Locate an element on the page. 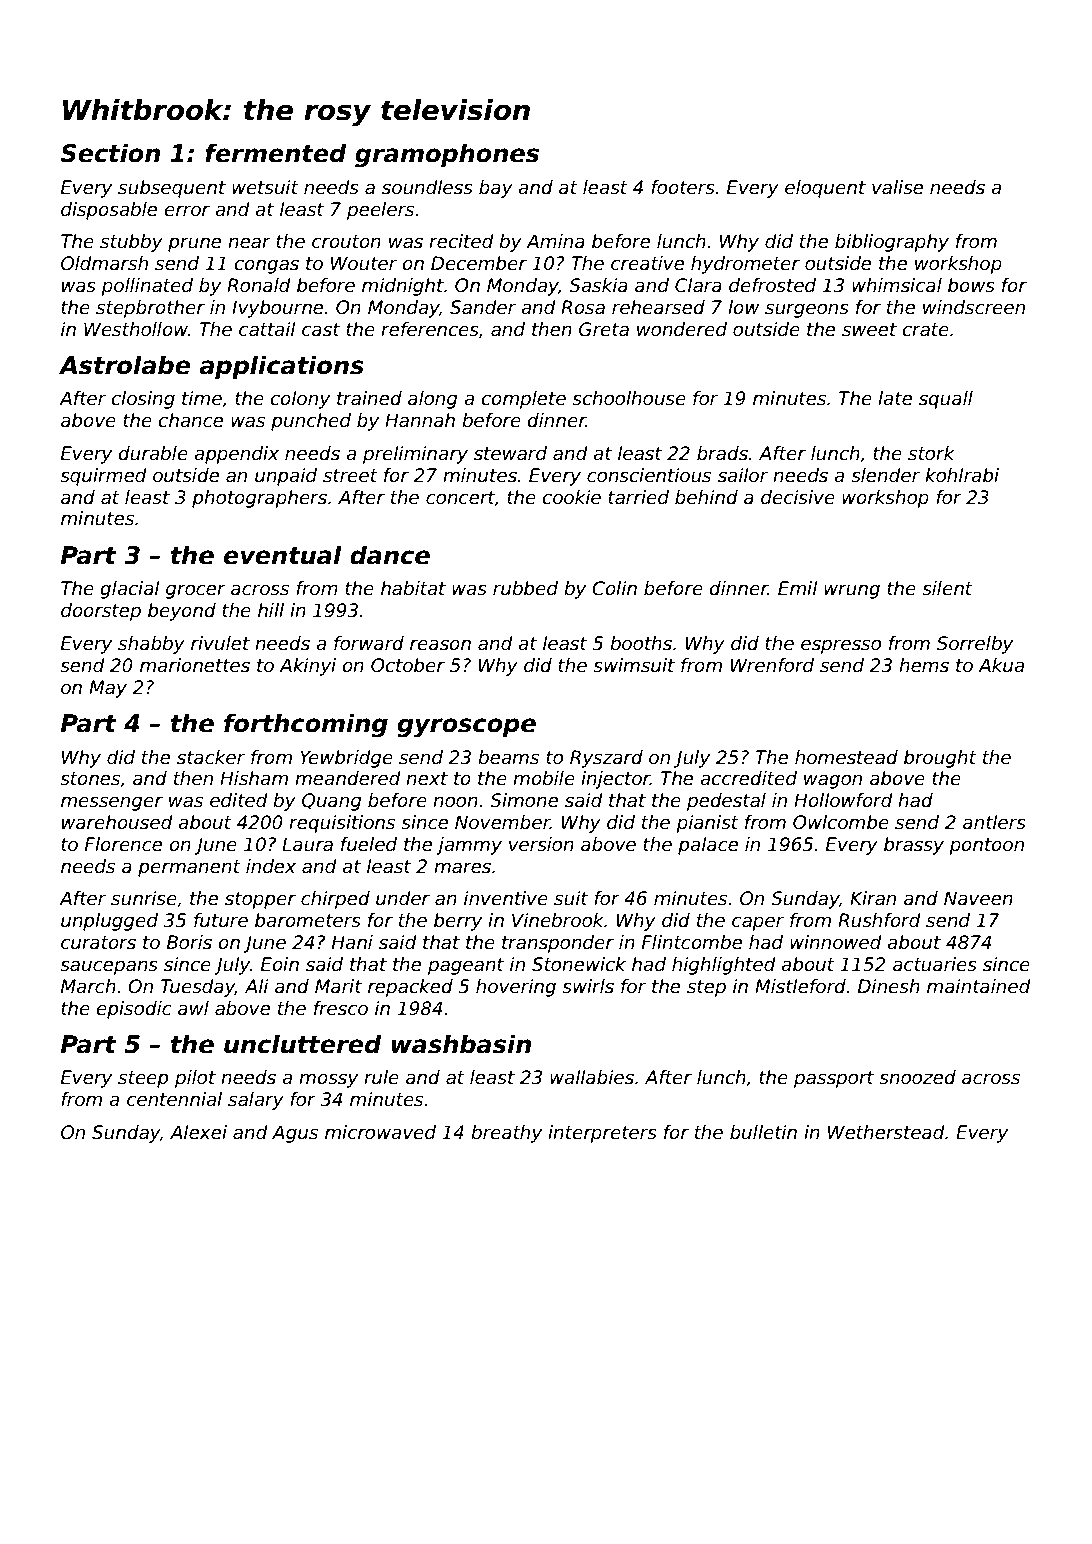 Image resolution: width=1092 pixels, height=1544 pixels. warehoused is located at coordinates (117, 822).
